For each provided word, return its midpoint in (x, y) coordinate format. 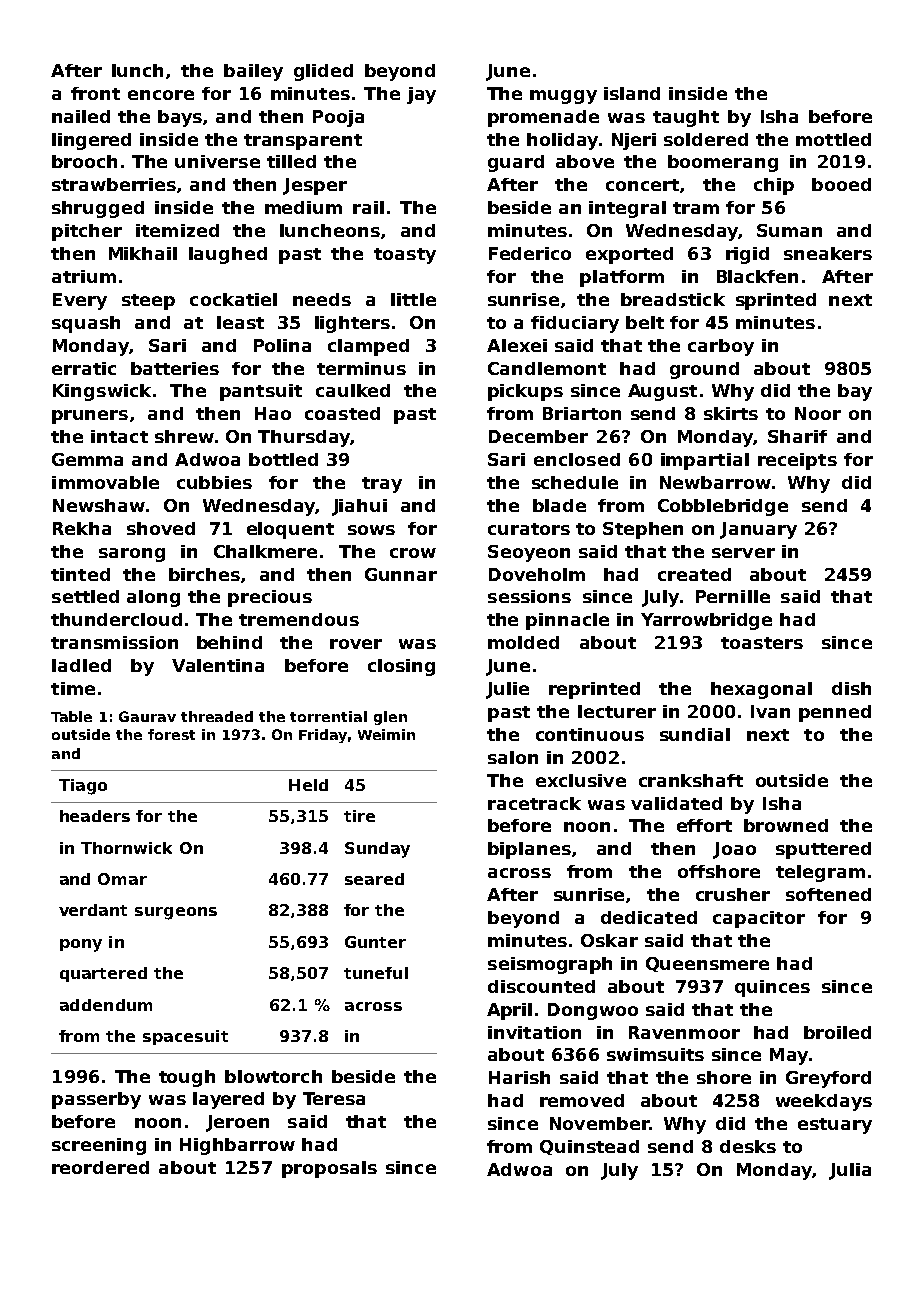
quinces (772, 988)
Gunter (375, 942)
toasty (405, 256)
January (758, 530)
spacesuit (185, 1037)
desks (748, 1146)
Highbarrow (237, 1146)
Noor (818, 413)
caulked (353, 390)
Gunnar (401, 574)
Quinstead (589, 1147)
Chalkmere (265, 551)
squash (86, 324)
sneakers (828, 253)
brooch (84, 161)
